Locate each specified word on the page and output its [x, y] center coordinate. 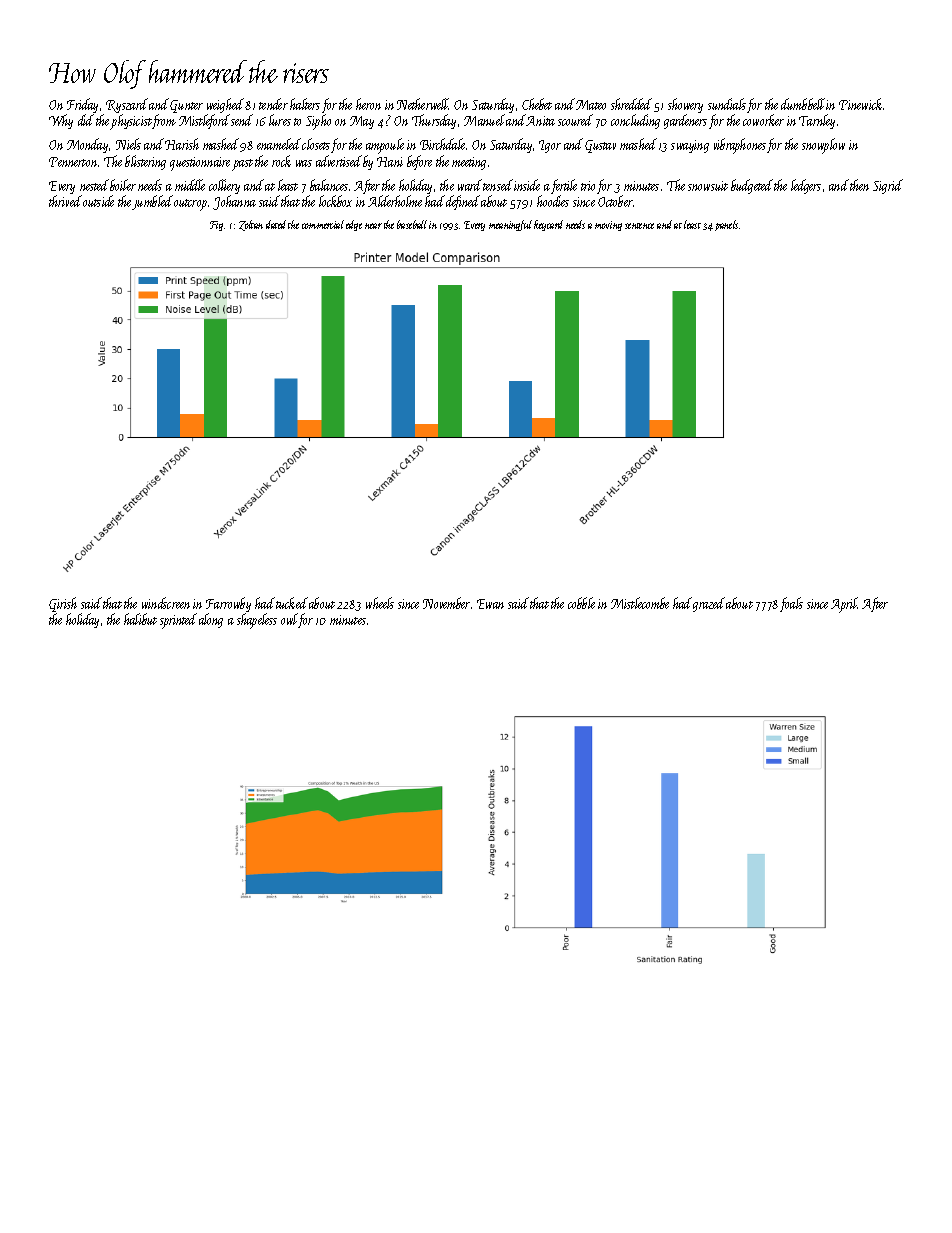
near [373, 226]
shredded [631, 104]
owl [289, 619]
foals [791, 604]
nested [94, 185]
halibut [140, 619]
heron [368, 104]
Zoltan [251, 225]
